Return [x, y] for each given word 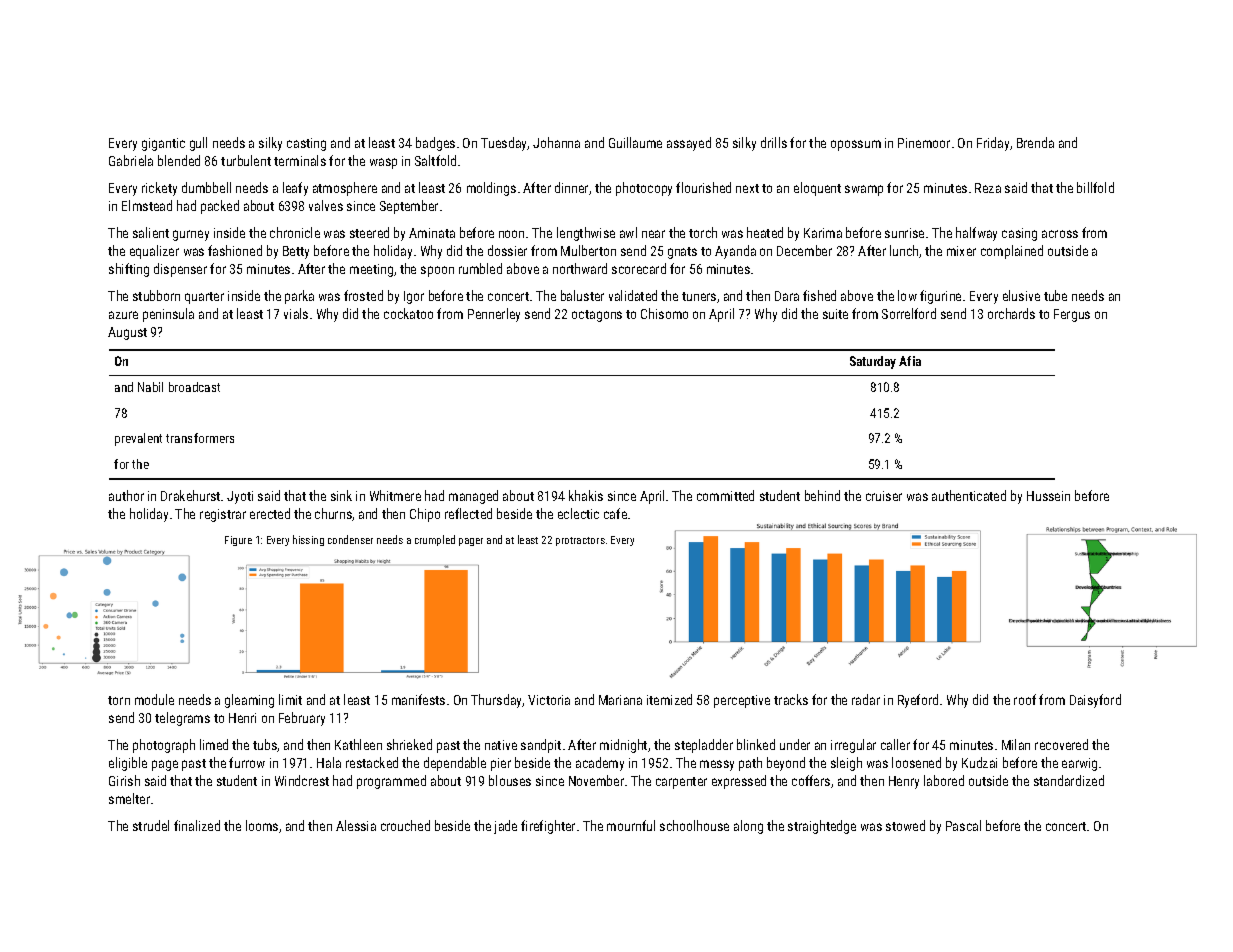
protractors [580, 541]
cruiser [884, 496]
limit [290, 699]
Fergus [1072, 315]
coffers [811, 780]
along [748, 827]
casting [306, 144]
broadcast [194, 387]
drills [774, 142]
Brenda [1035, 142]
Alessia [356, 825]
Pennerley [494, 315]
